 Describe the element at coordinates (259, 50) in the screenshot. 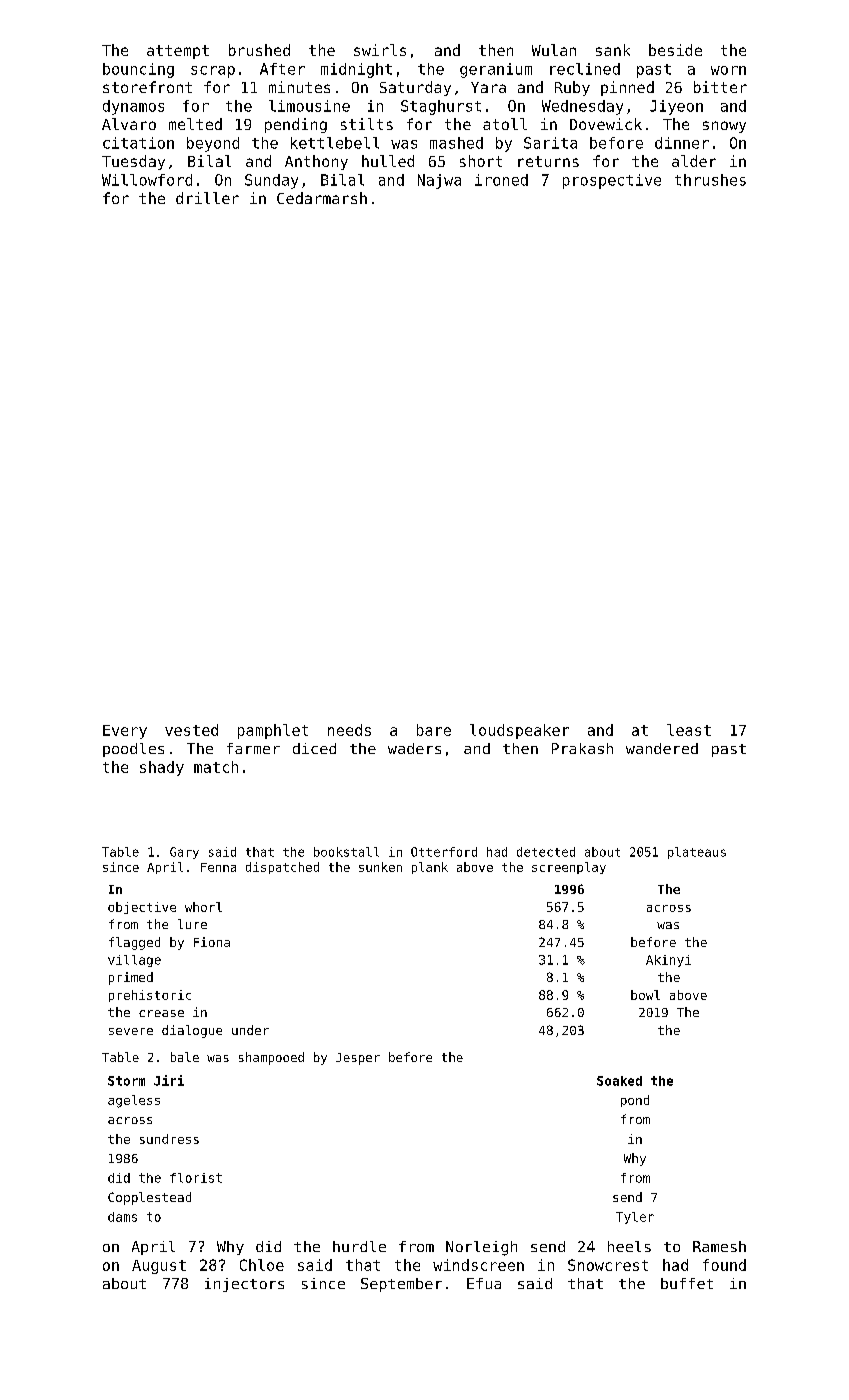

I see `brushed` at that location.
